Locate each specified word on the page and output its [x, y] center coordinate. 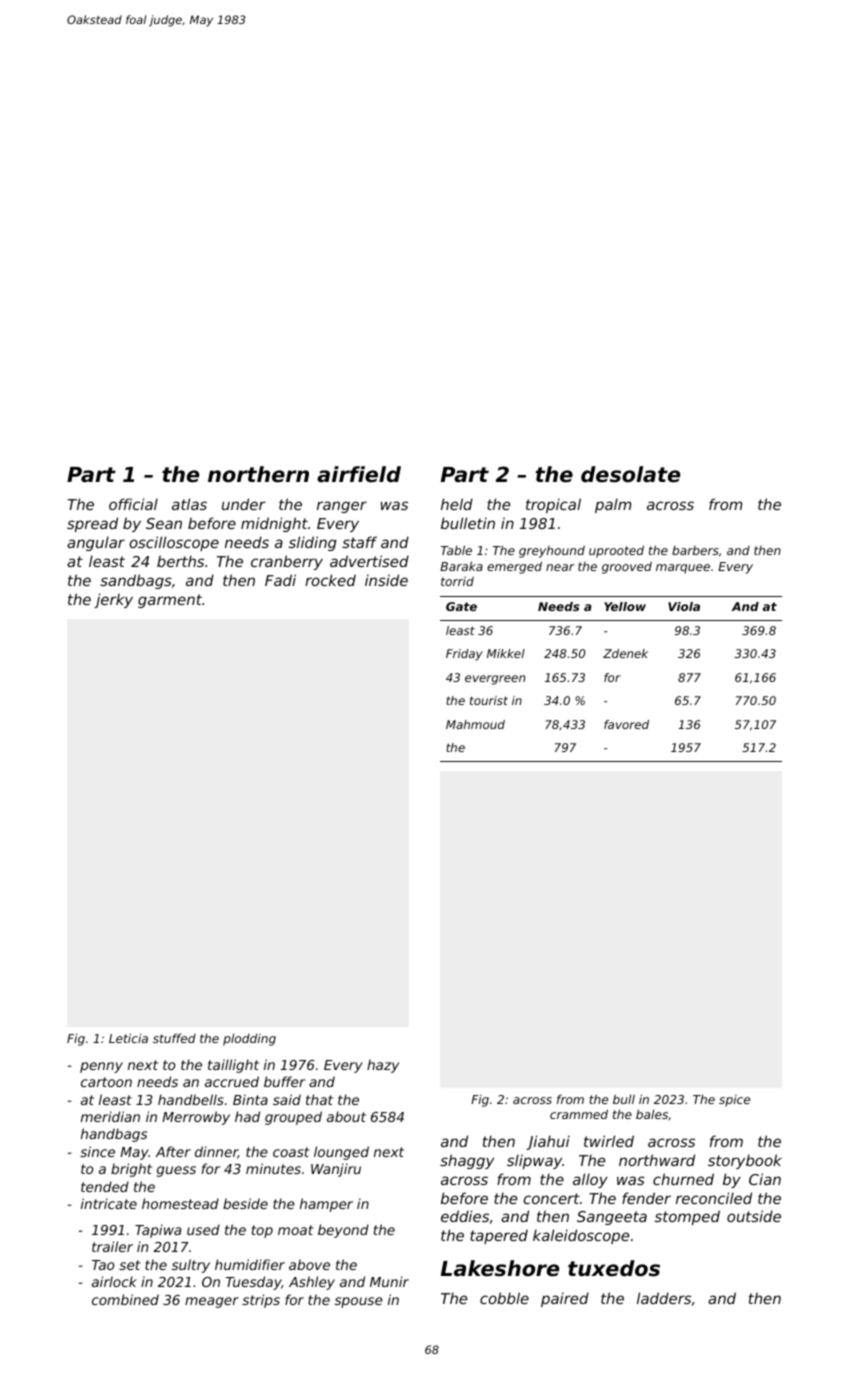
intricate [109, 1203]
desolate [630, 474]
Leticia [128, 1038]
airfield [359, 474]
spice [734, 1101]
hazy [383, 1066]
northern [258, 474]
